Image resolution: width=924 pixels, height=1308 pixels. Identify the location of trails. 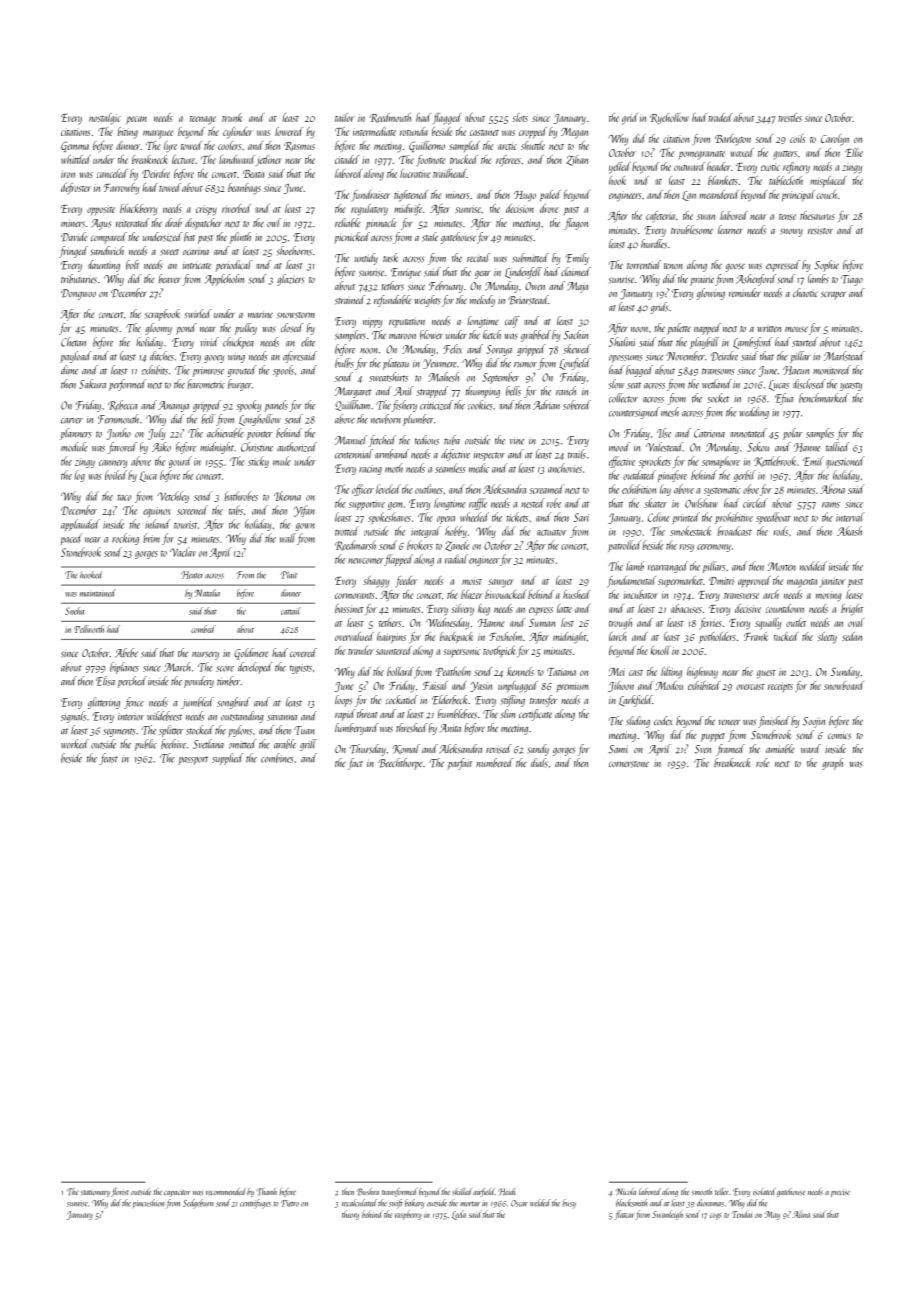
(577, 454).
